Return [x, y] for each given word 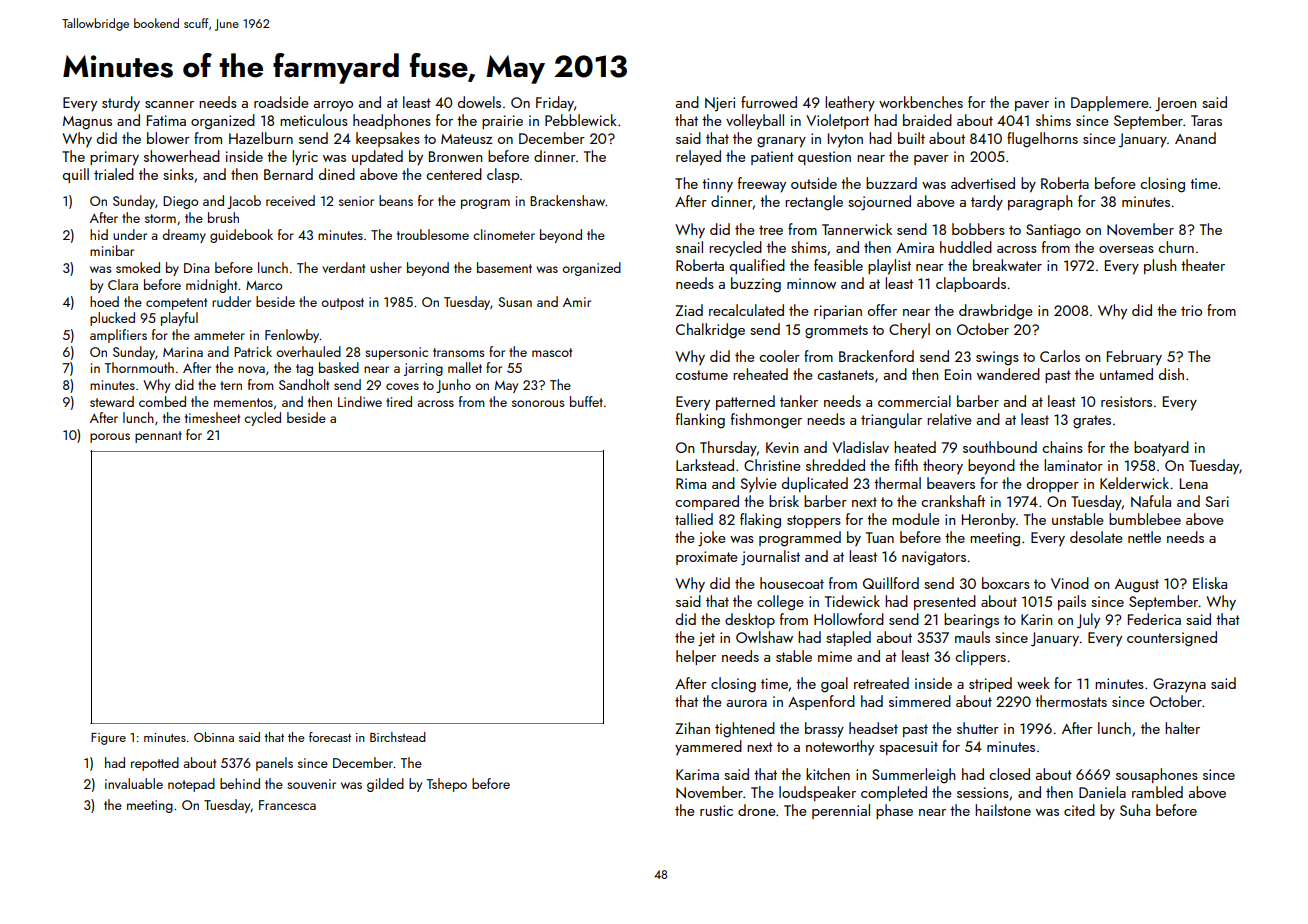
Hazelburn [261, 138]
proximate [707, 558]
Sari [1217, 501]
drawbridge [996, 312]
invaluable [134, 783]
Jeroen [1175, 104]
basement [504, 267]
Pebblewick [581, 120]
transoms [458, 352]
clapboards [971, 284]
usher [386, 267]
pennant [158, 437]
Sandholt [304, 384]
